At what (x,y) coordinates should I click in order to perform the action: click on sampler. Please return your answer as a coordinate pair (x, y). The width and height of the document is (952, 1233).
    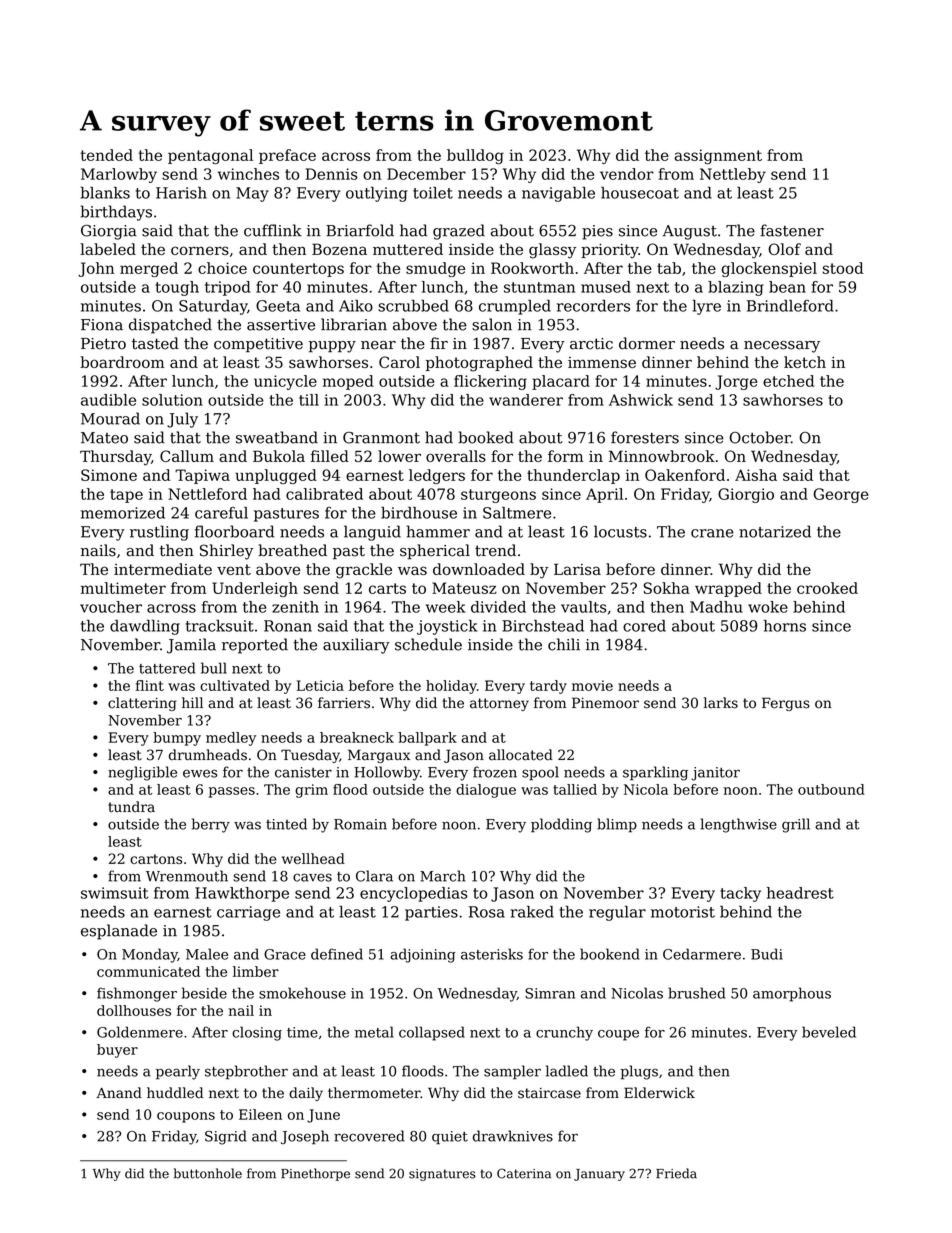
    Looking at the image, I should click on (512, 1072).
